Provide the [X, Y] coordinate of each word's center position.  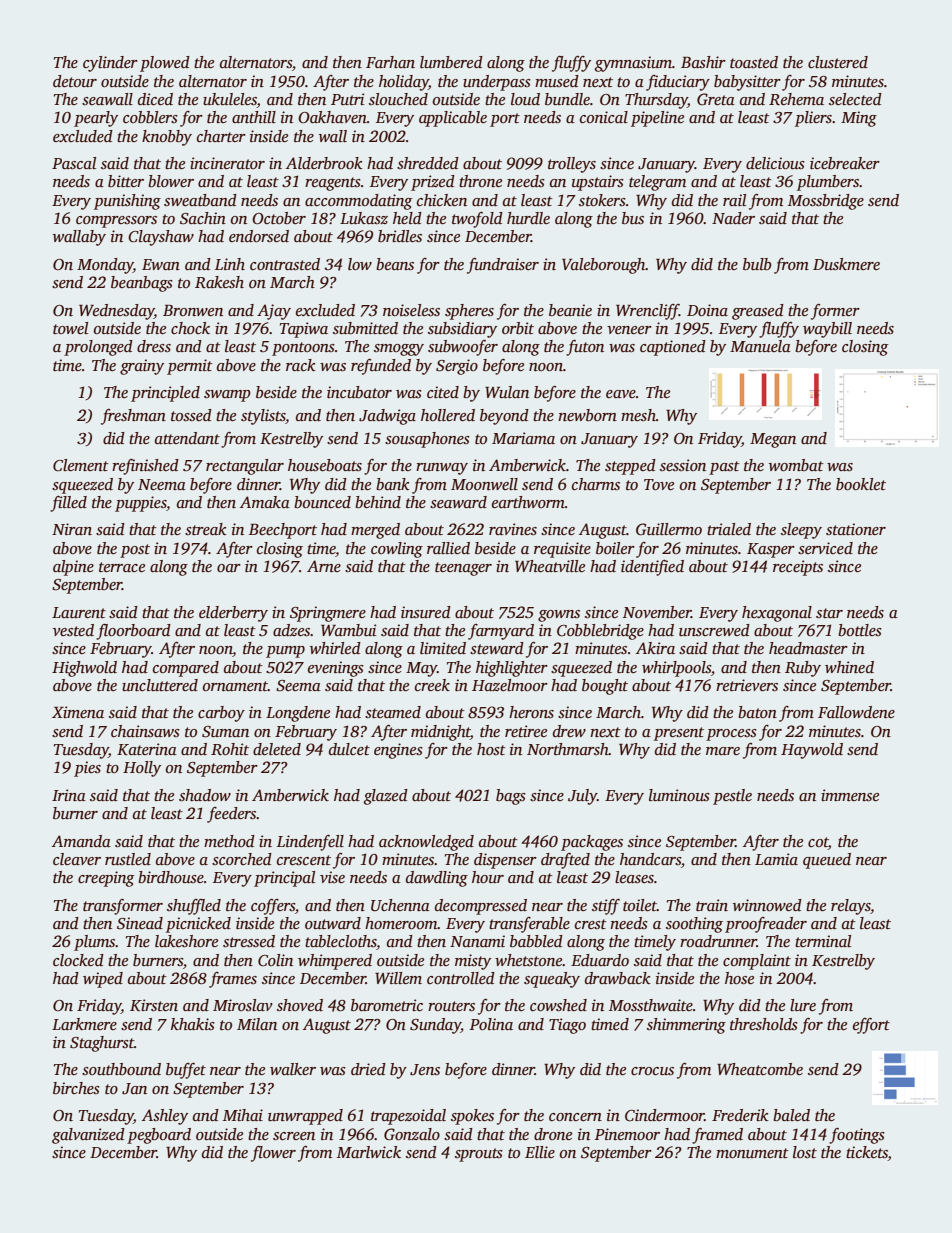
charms [596, 484]
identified [652, 568]
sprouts [479, 1155]
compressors [116, 222]
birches [76, 1088]
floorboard [133, 632]
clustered [838, 62]
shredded [428, 163]
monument [752, 1153]
